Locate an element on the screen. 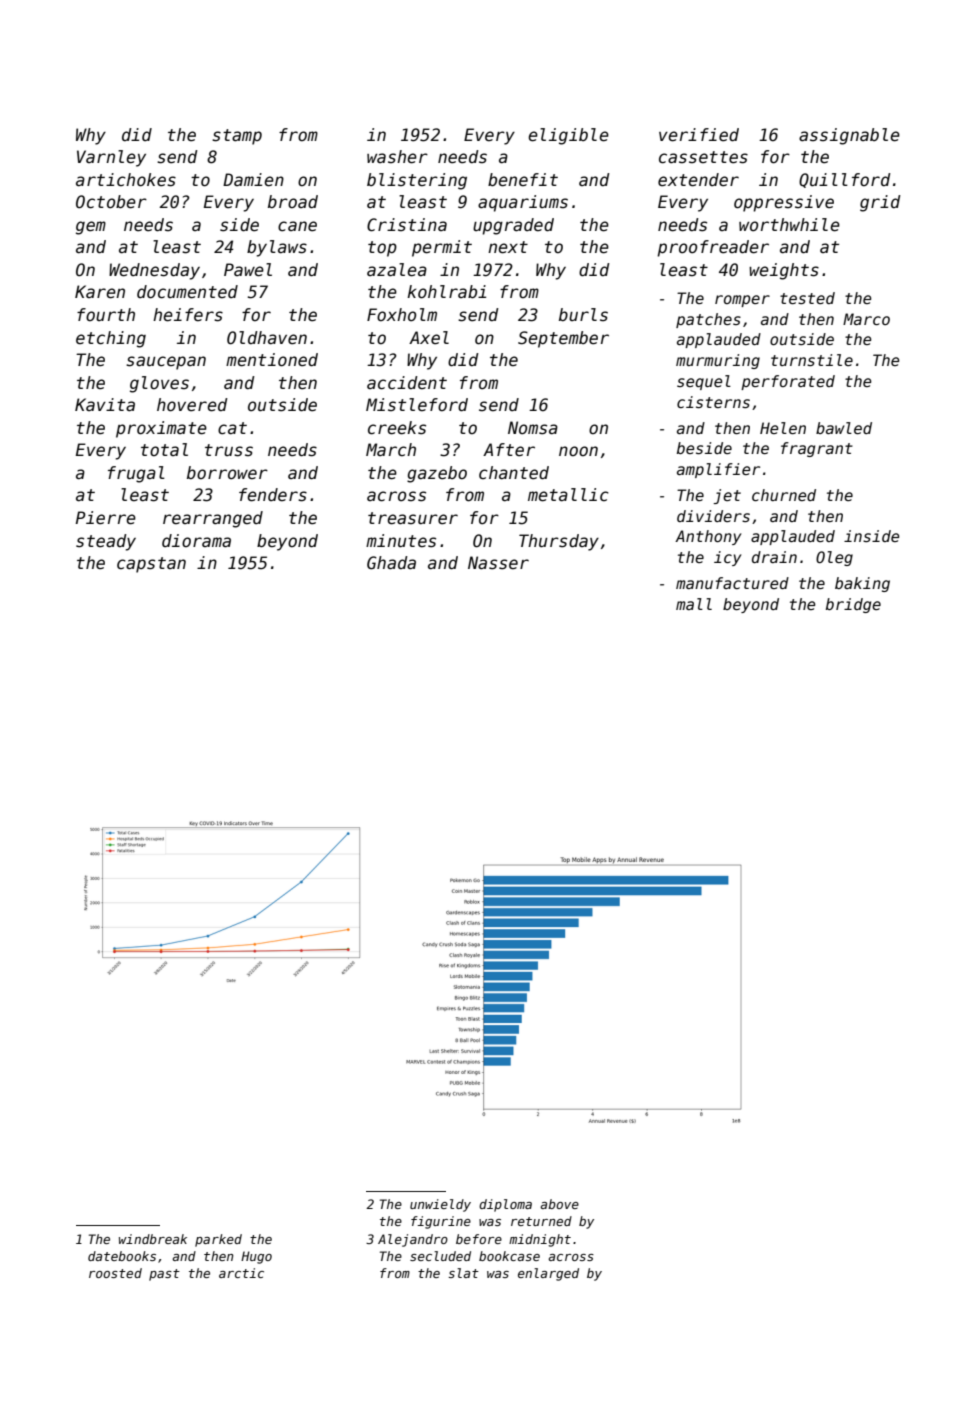 The width and height of the screenshot is (976, 1414). eligible is located at coordinates (568, 136).
